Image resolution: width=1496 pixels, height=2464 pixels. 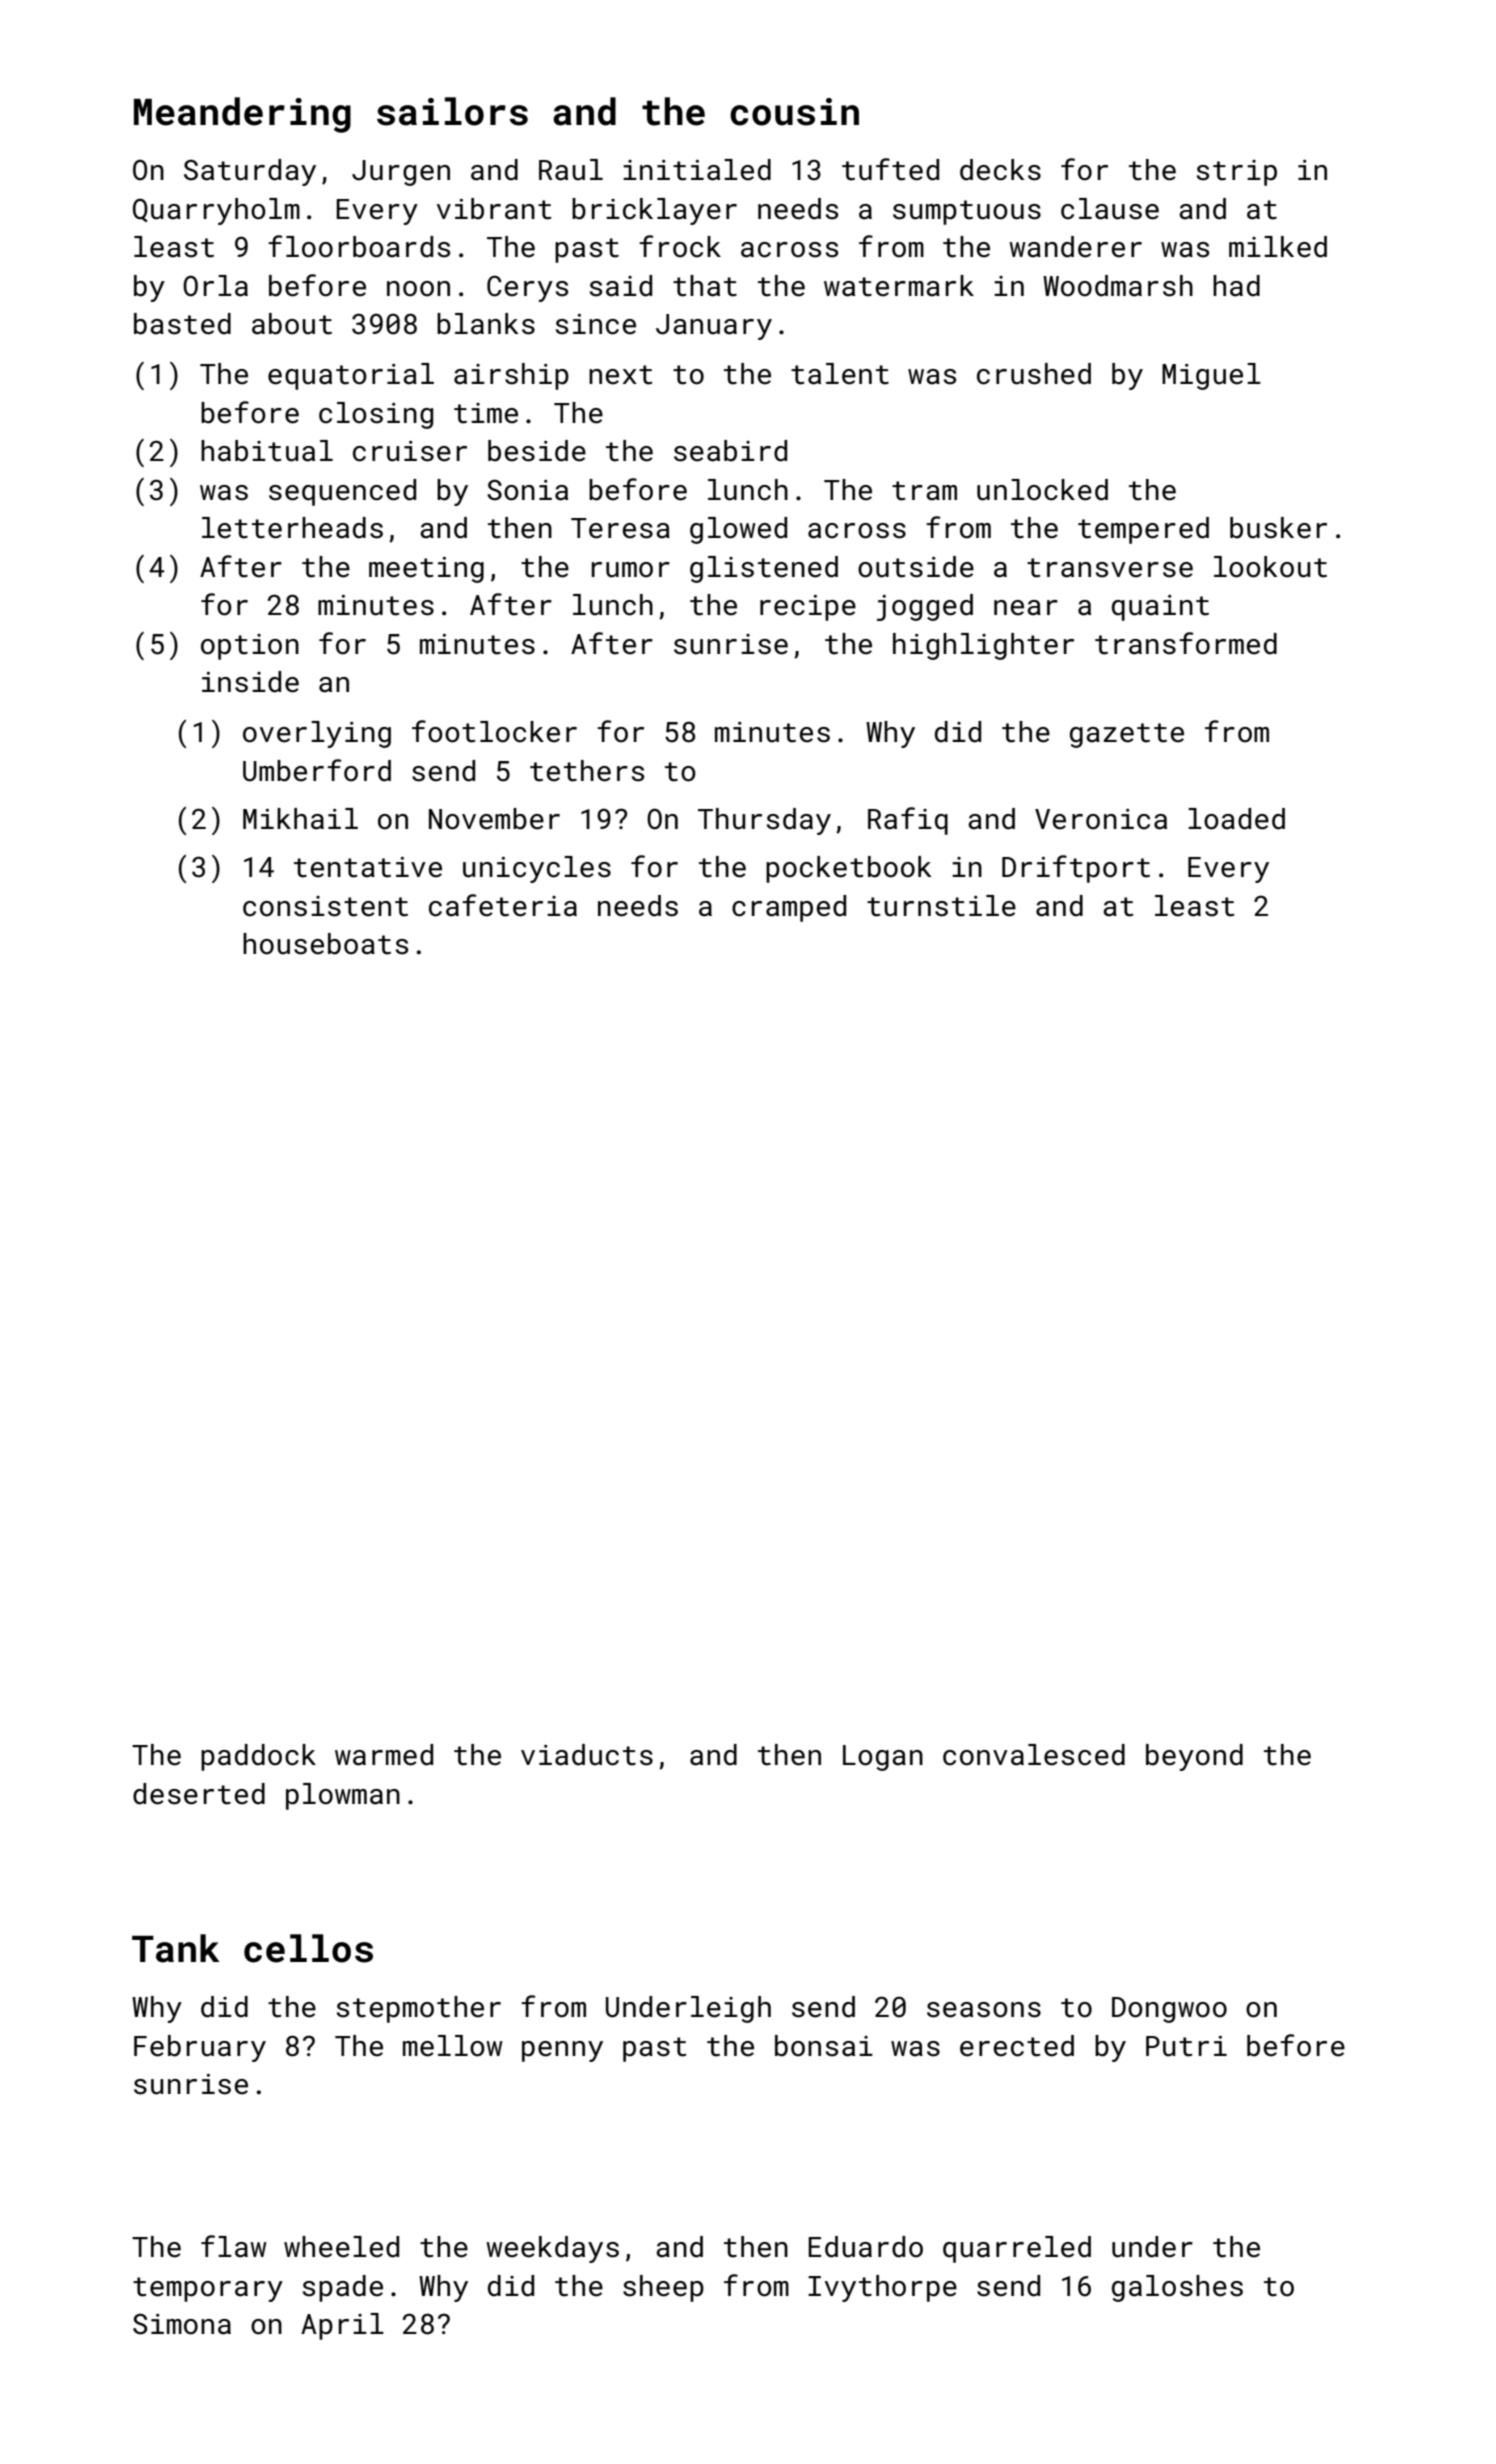 I want to click on sheep, so click(x=663, y=2288).
